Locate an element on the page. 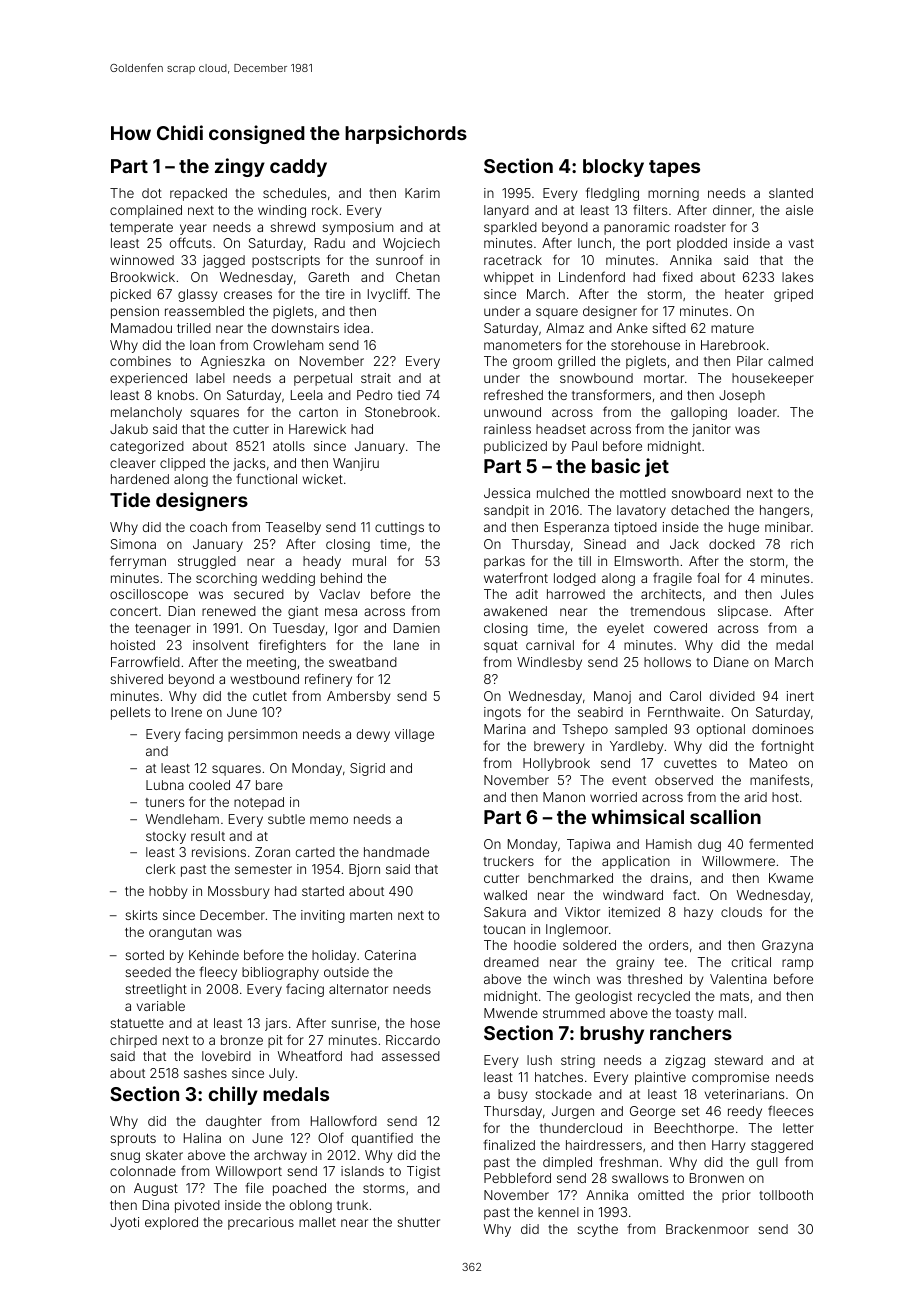 This page has height=1308, width=924. Jyoti is located at coordinates (124, 1223).
